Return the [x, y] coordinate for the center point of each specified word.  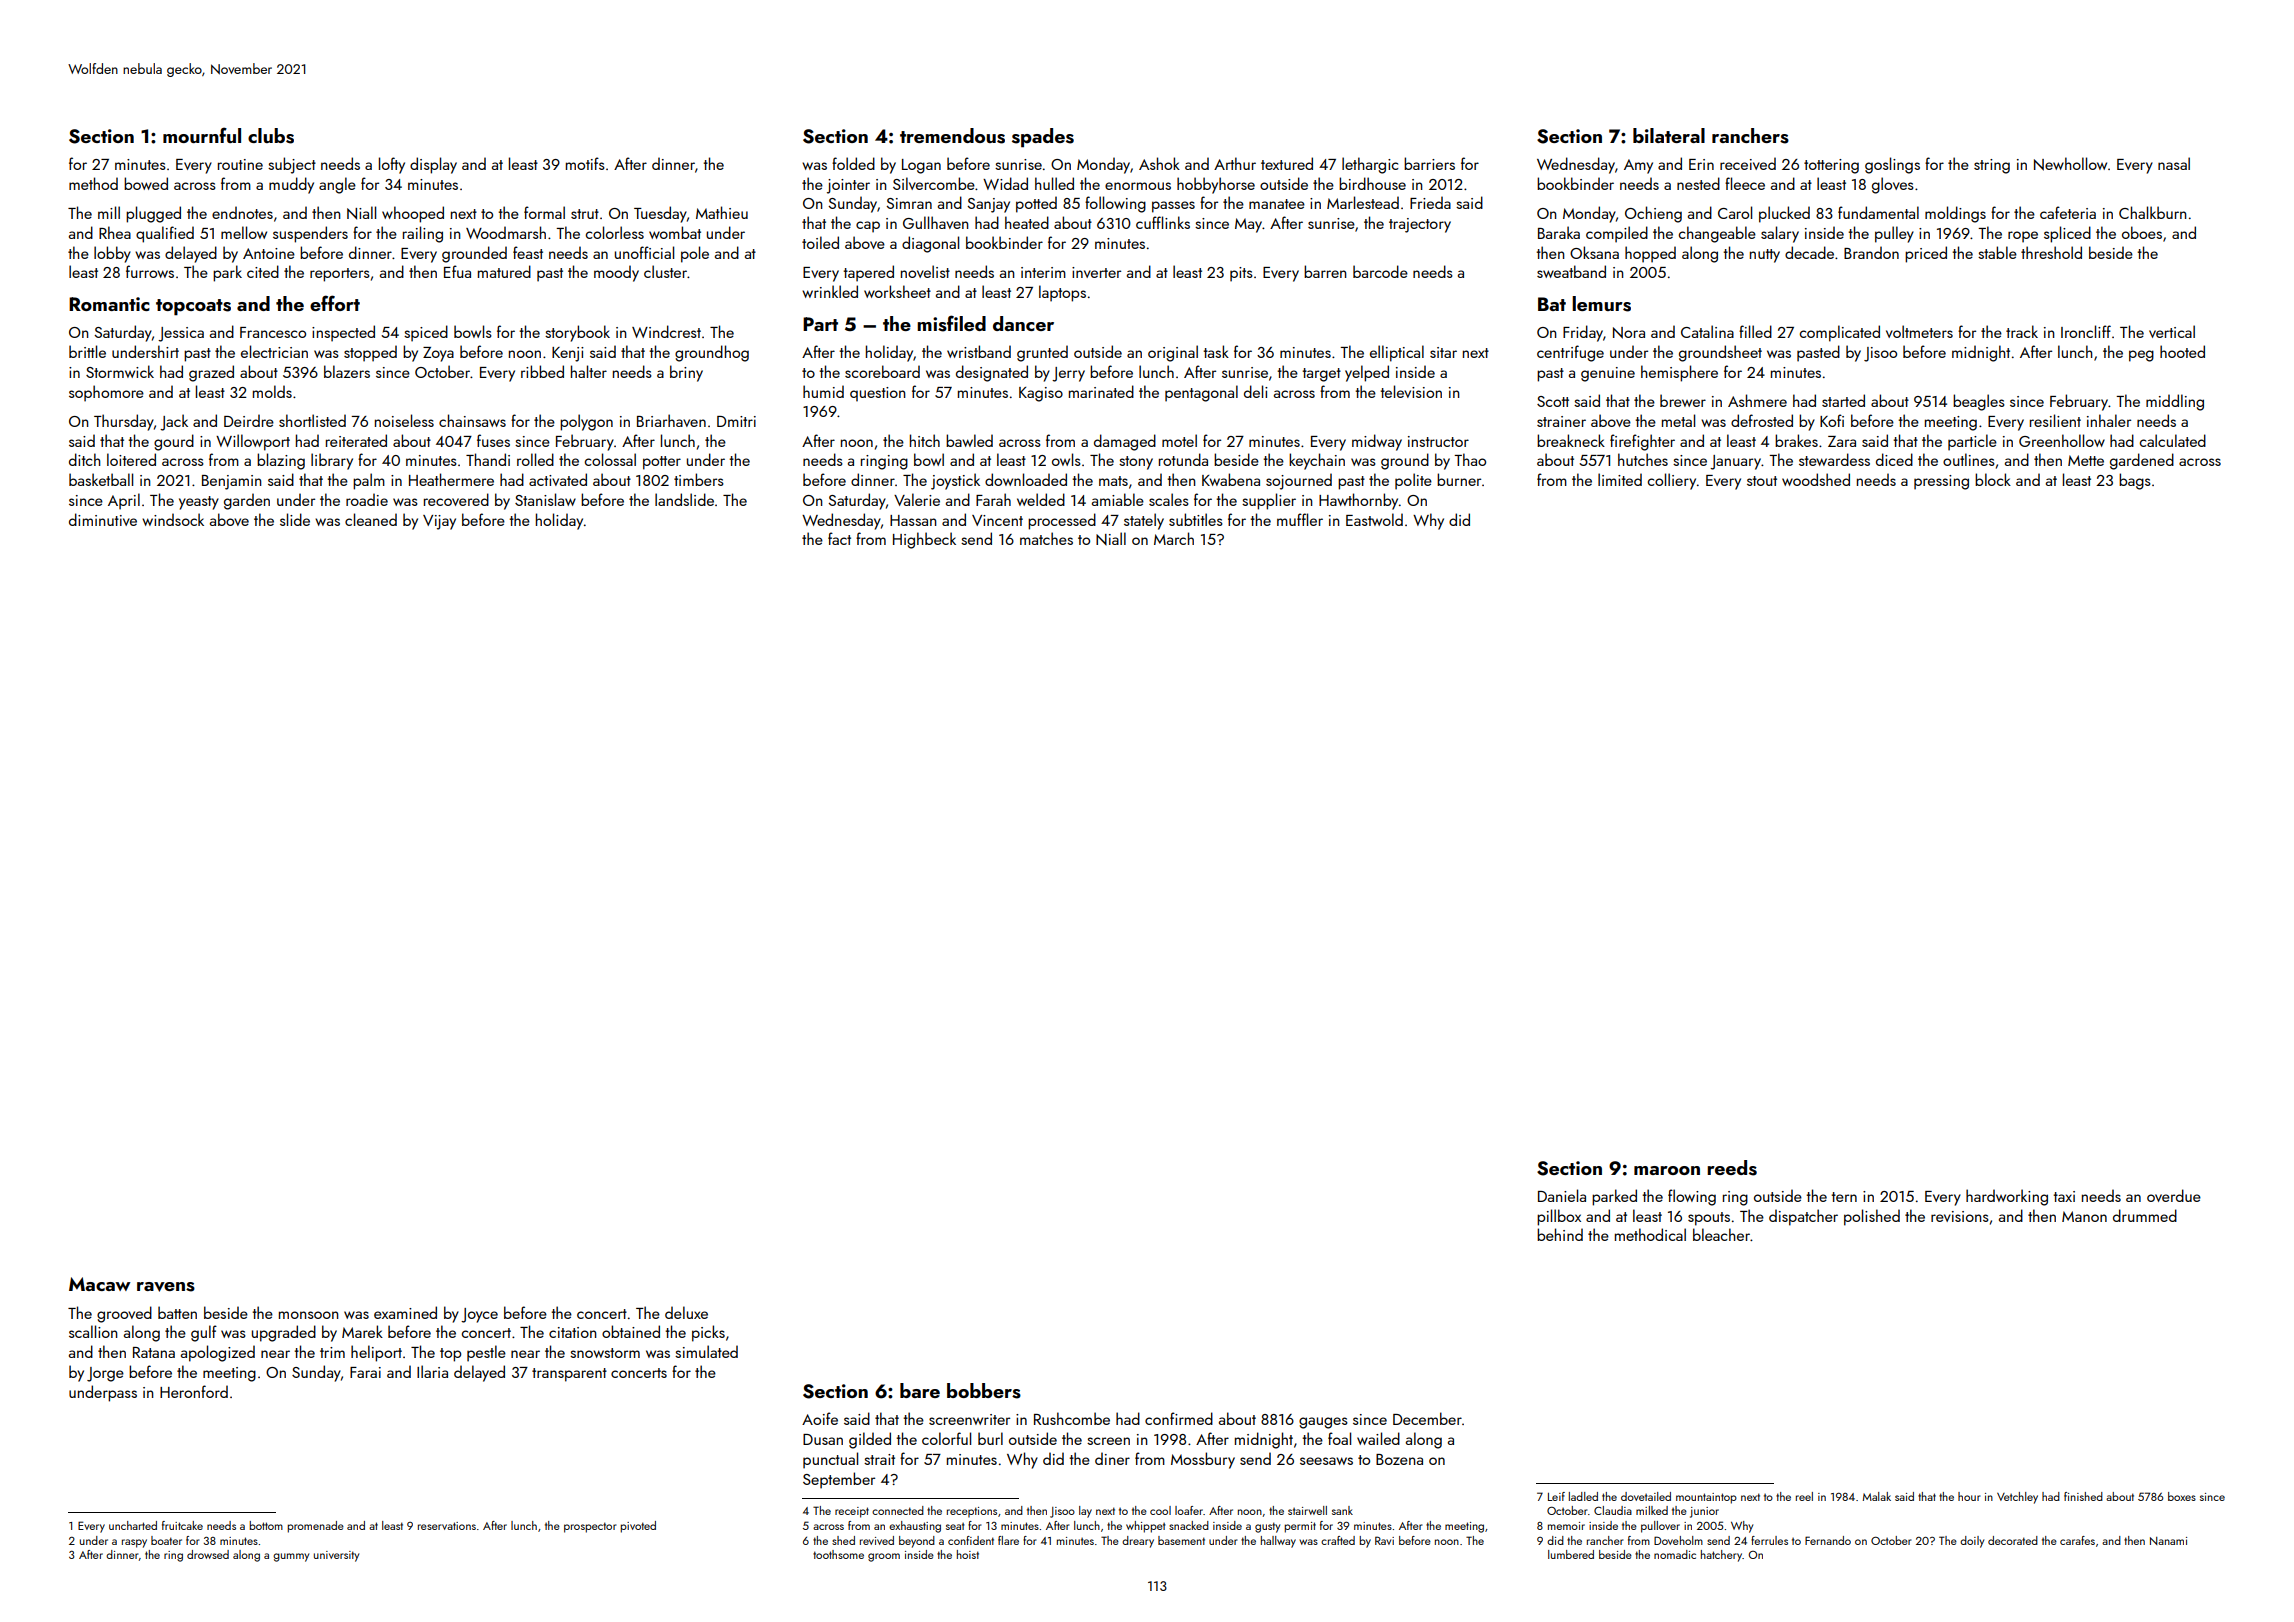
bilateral [1669, 135]
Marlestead [1363, 202]
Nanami [2168, 1541]
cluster [666, 271]
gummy [291, 1557]
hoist [968, 1554]
